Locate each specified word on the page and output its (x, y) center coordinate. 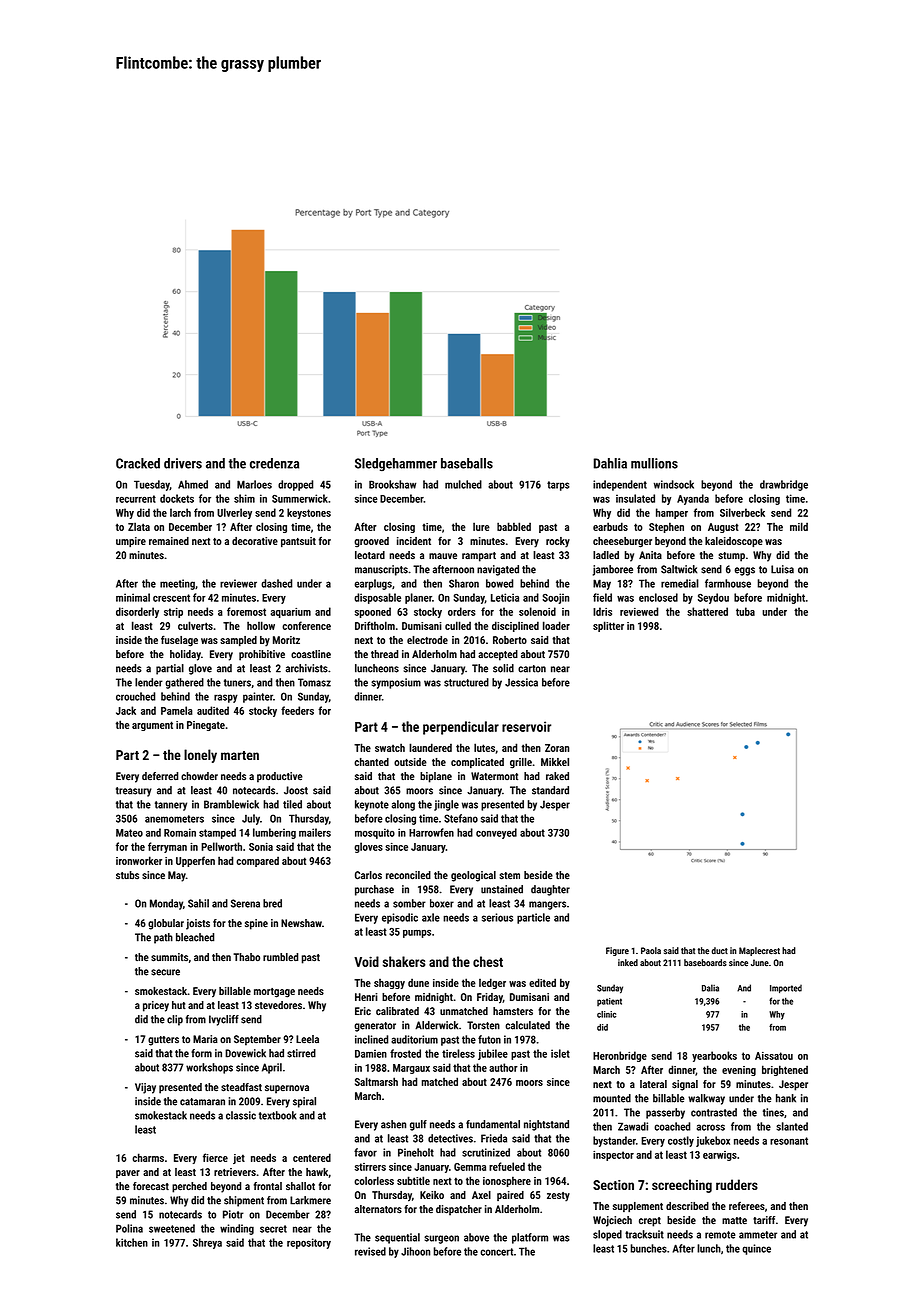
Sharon (464, 583)
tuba (745, 611)
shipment (244, 1201)
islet (560, 1053)
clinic (606, 1014)
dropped (295, 485)
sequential (397, 1238)
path (163, 938)
